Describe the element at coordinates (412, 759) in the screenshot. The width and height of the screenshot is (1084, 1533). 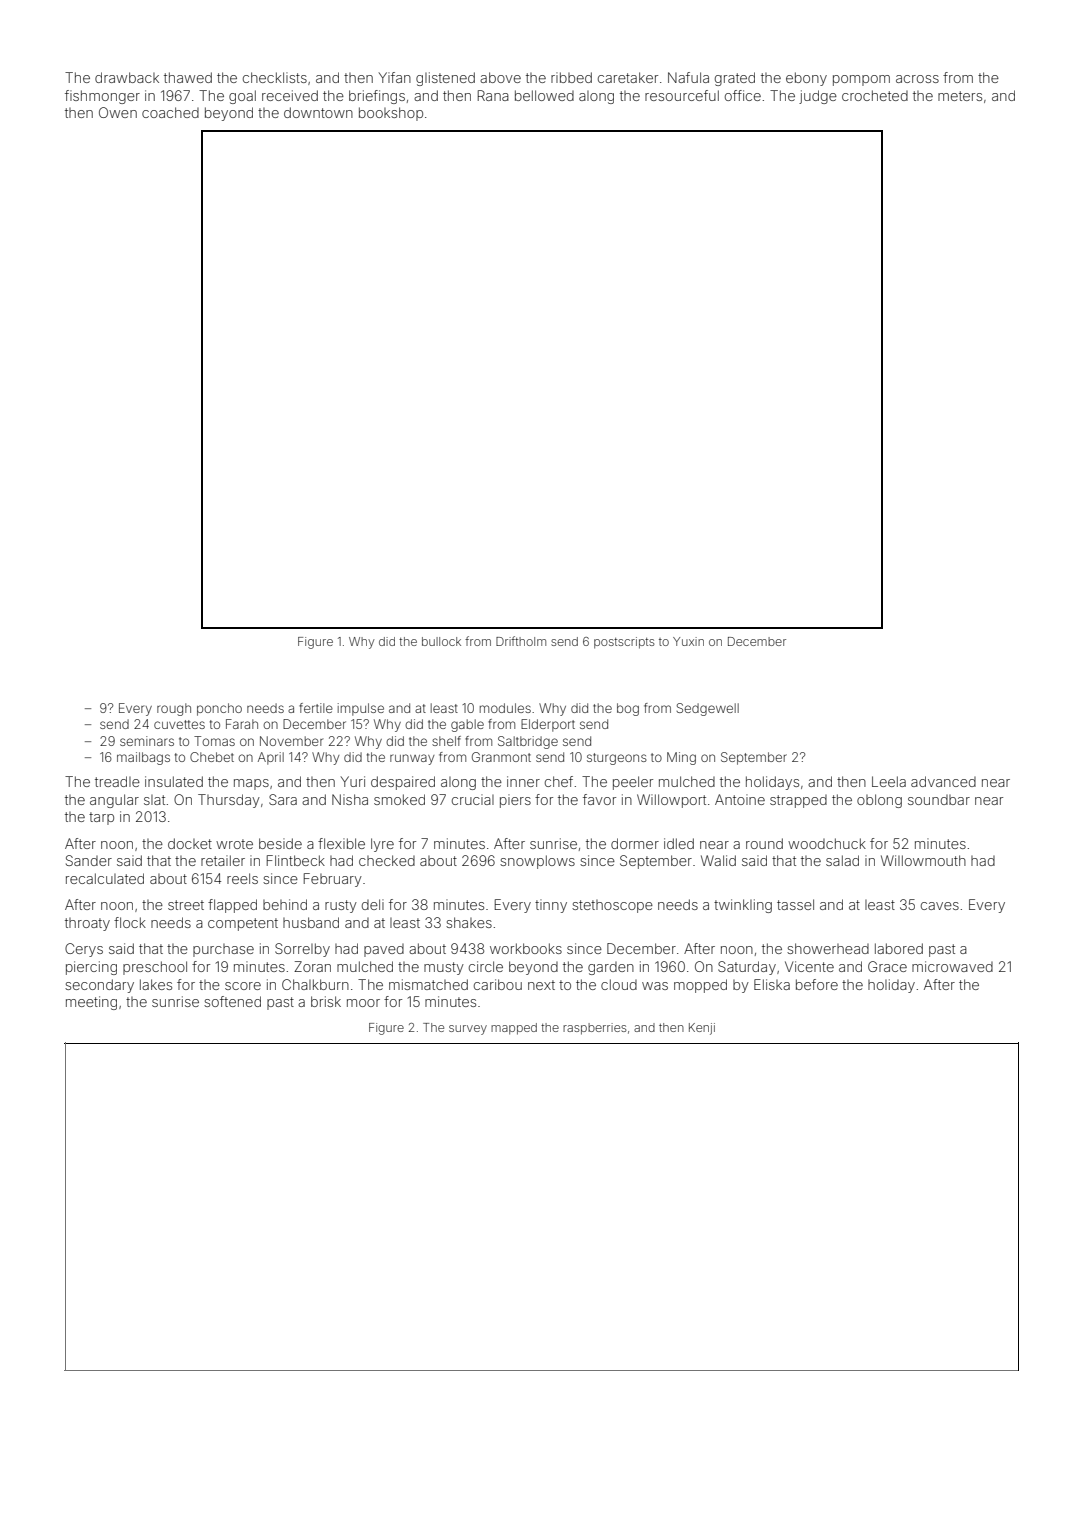
I see `runway` at that location.
